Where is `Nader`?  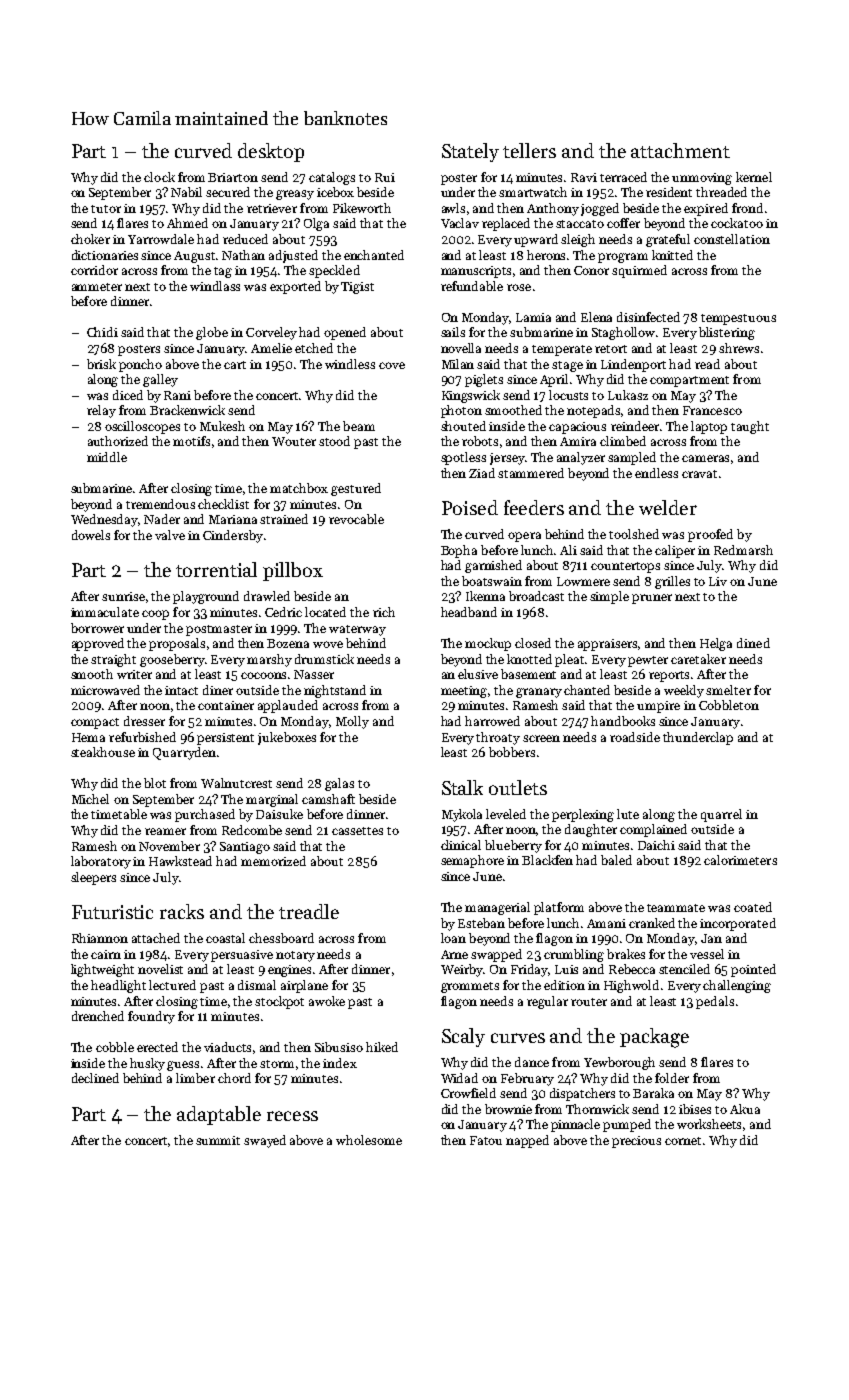 Nader is located at coordinates (162, 519).
